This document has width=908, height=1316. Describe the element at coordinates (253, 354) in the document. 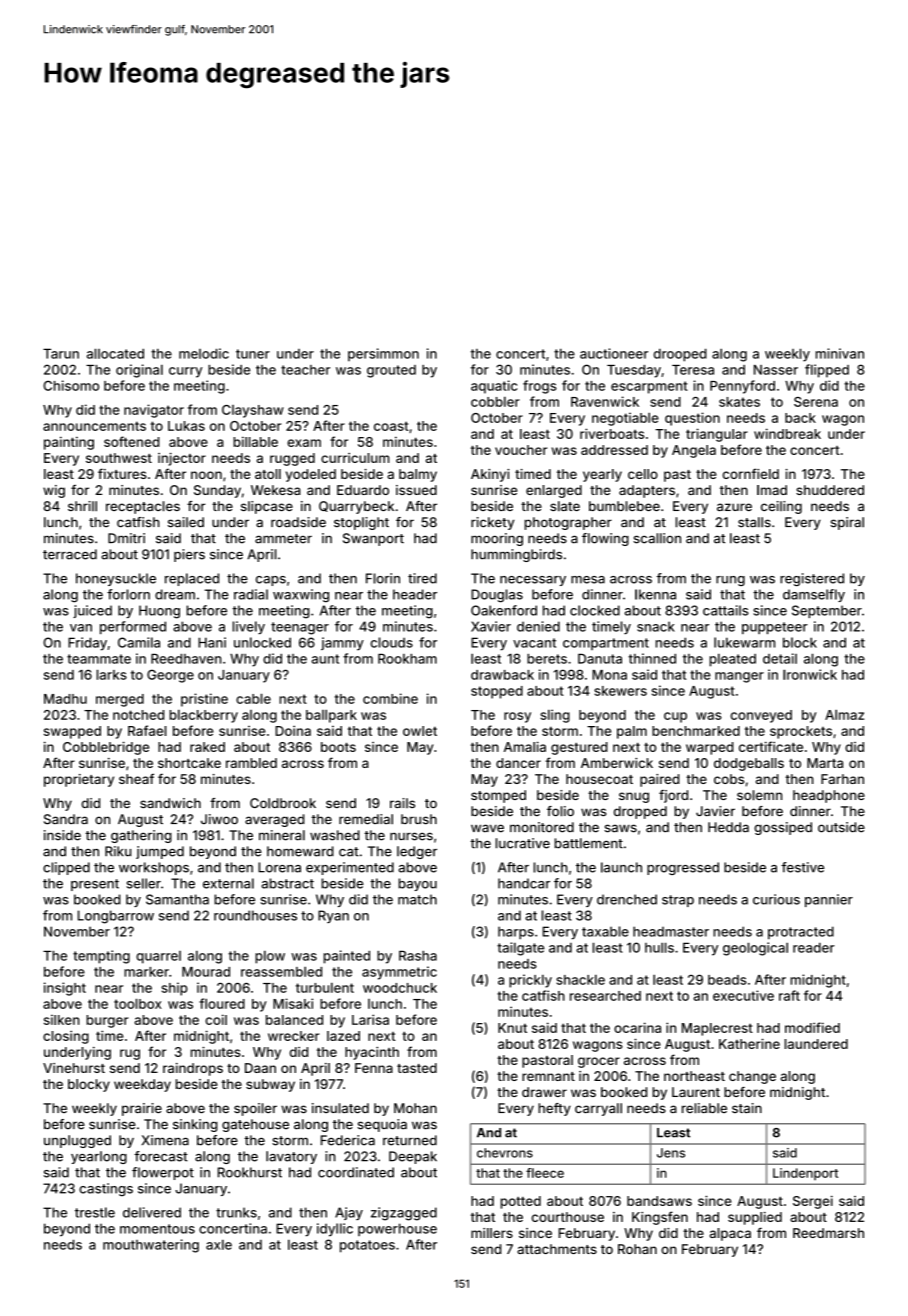

I see `tuner` at that location.
